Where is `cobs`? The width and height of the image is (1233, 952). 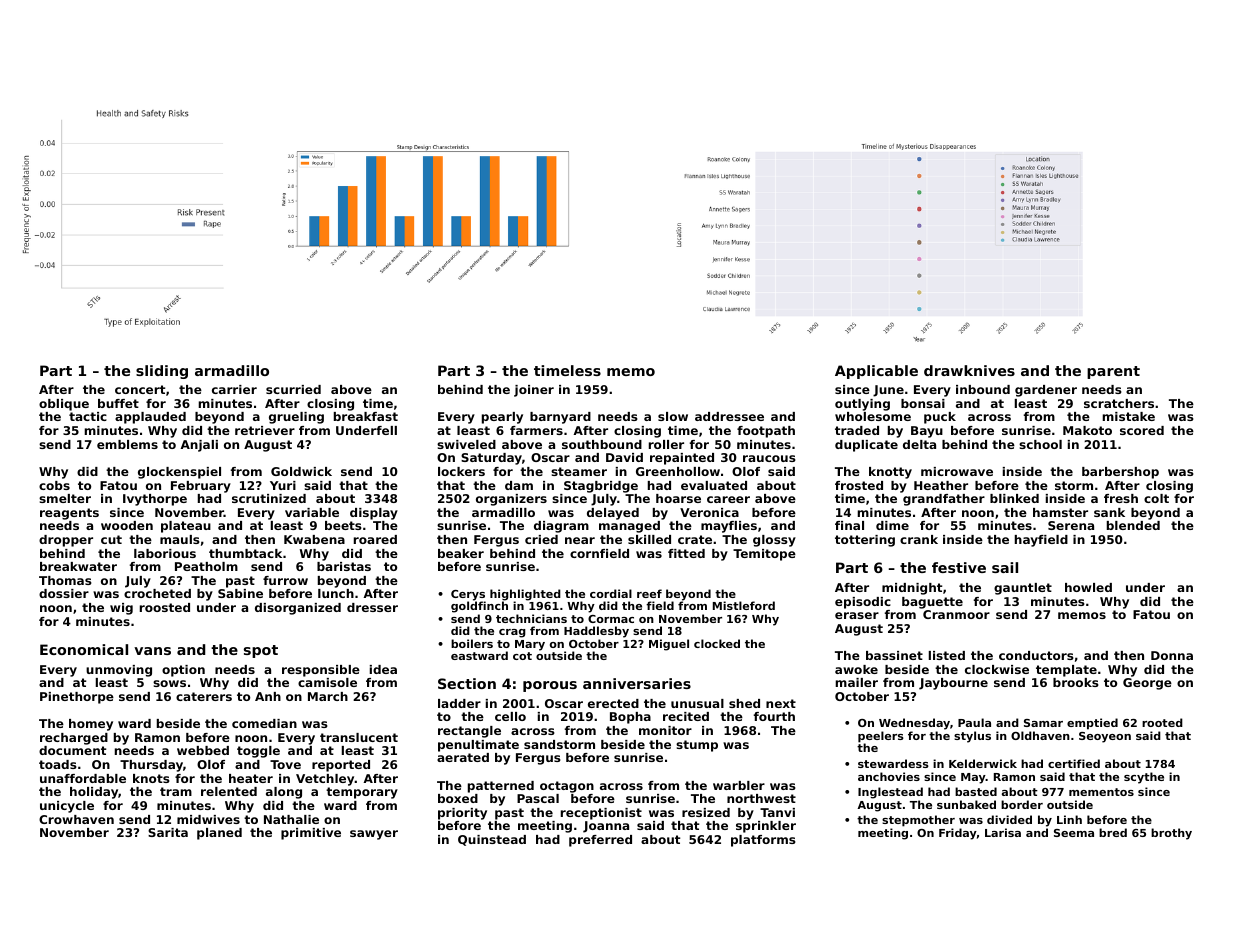
cobs is located at coordinates (54, 485).
